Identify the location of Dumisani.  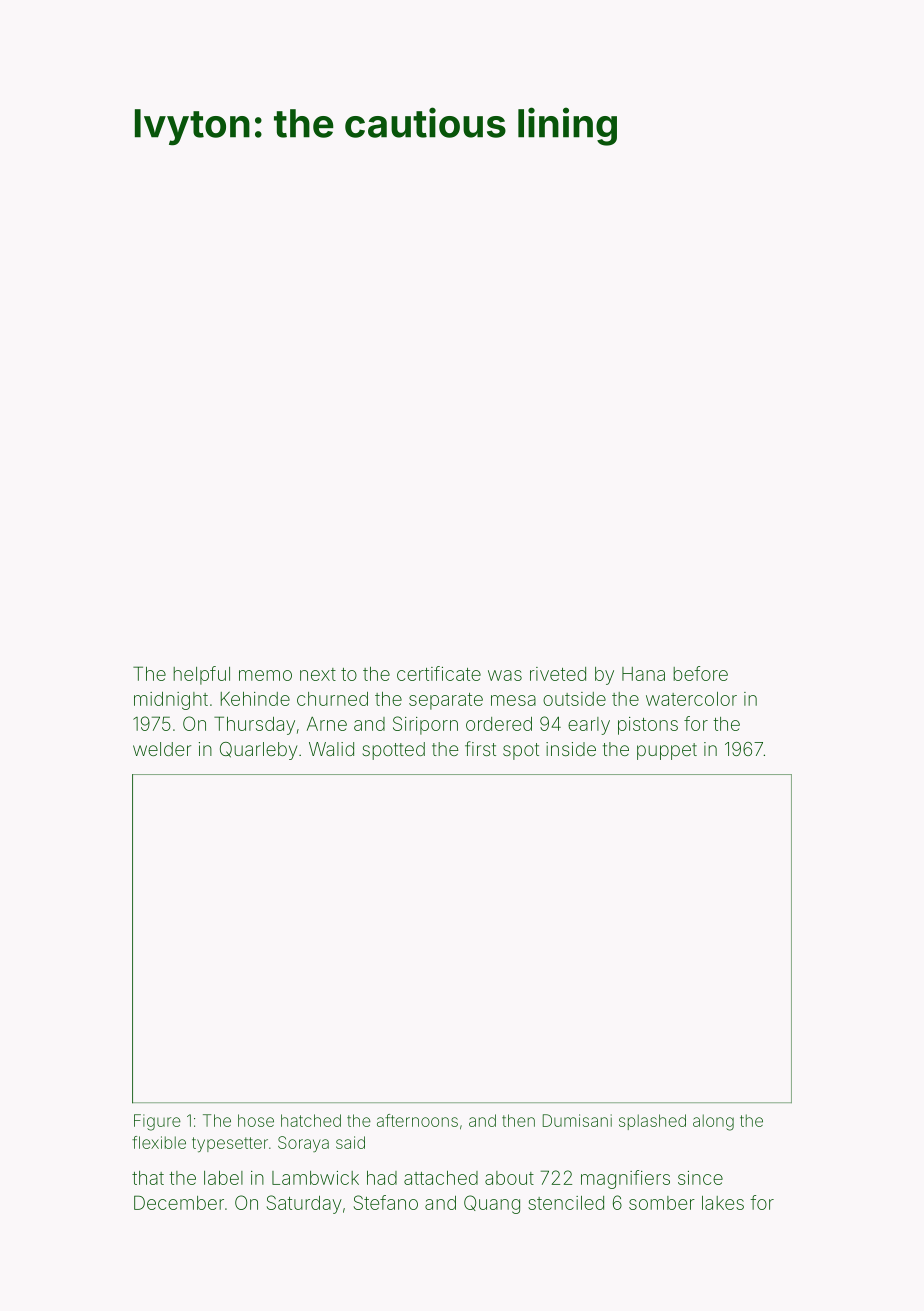
(577, 1120).
